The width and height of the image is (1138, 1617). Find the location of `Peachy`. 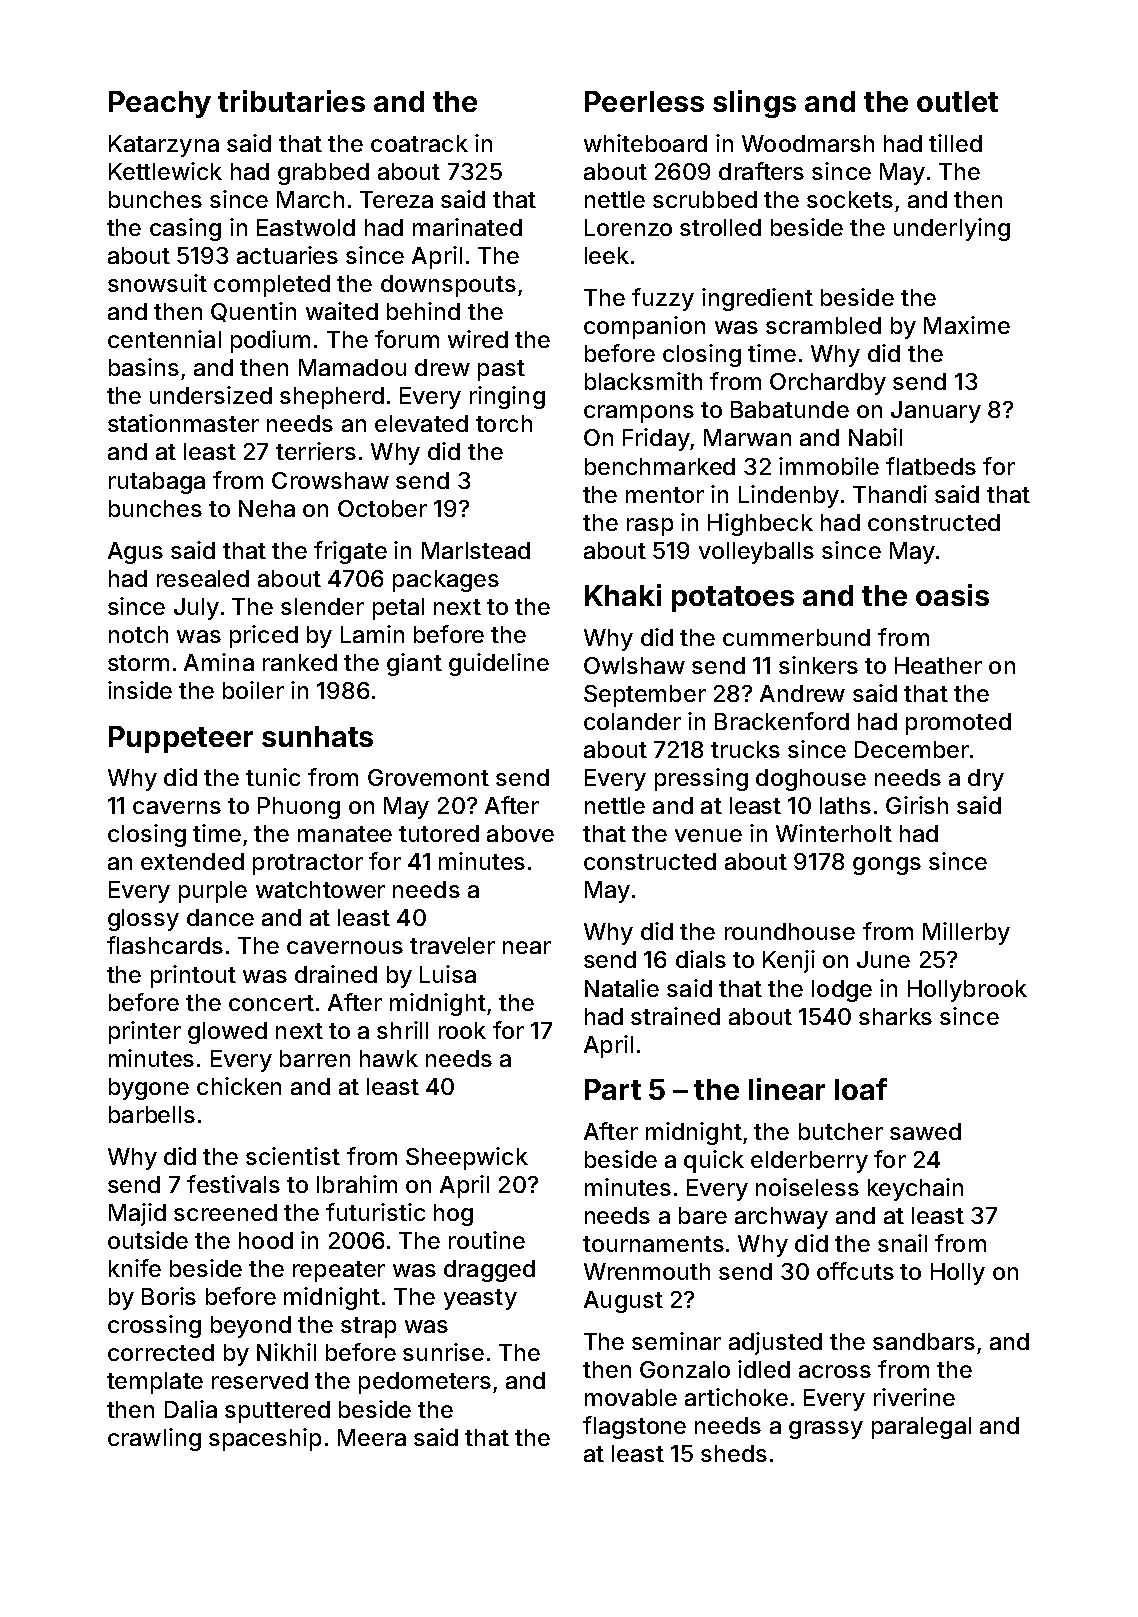

Peachy is located at coordinates (160, 104).
